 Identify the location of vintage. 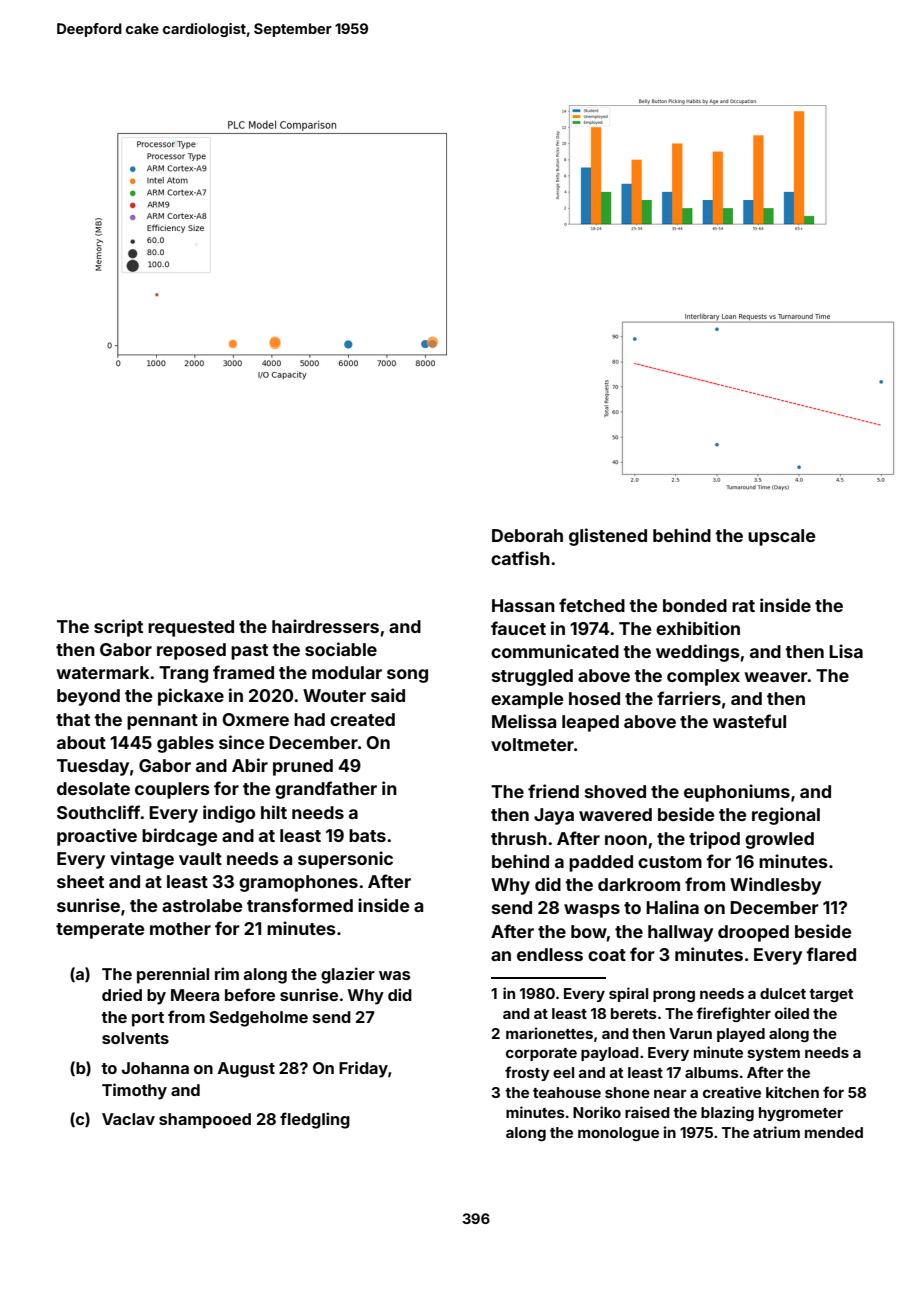
(142, 860).
